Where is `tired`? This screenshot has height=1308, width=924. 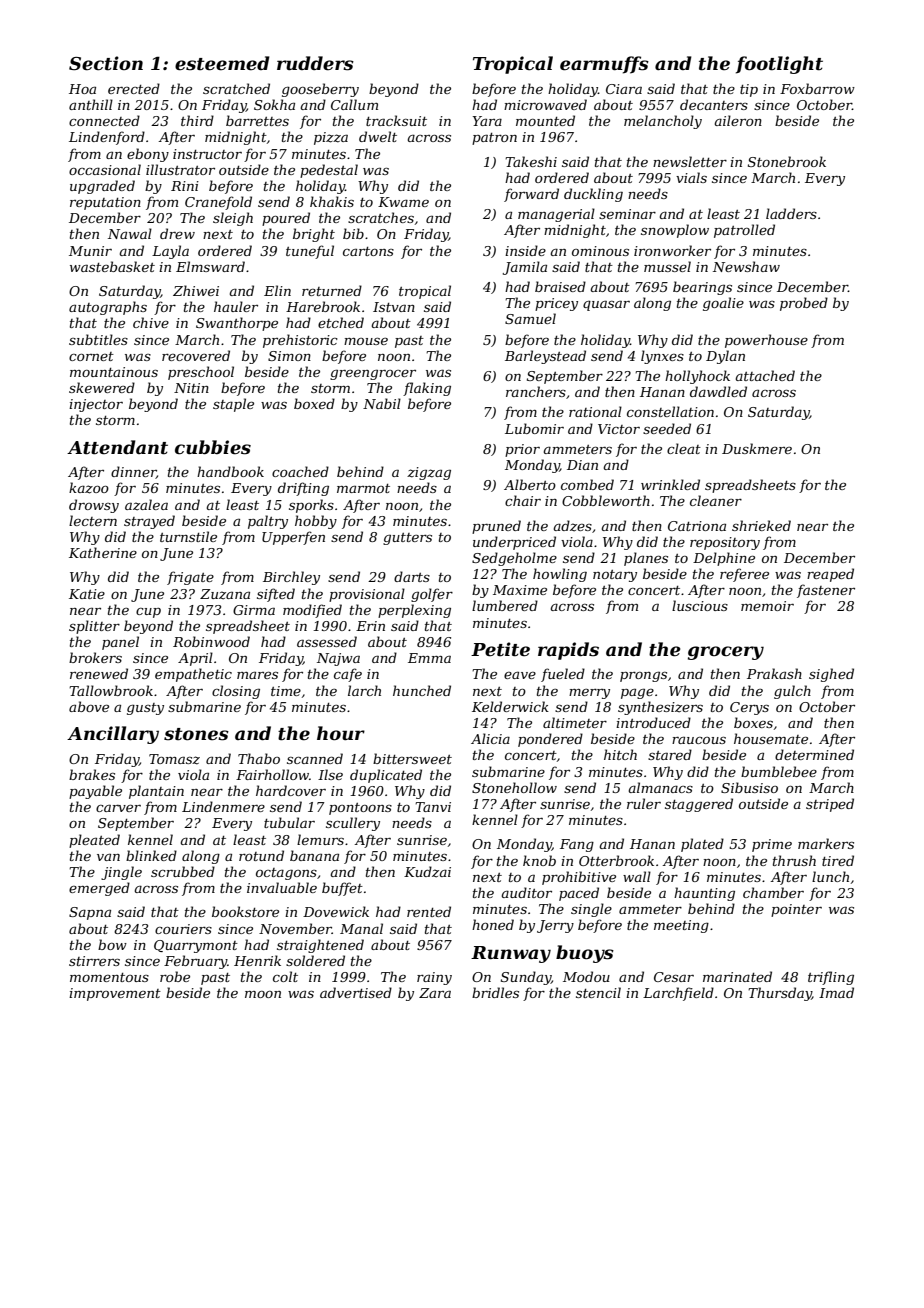
tired is located at coordinates (838, 860).
